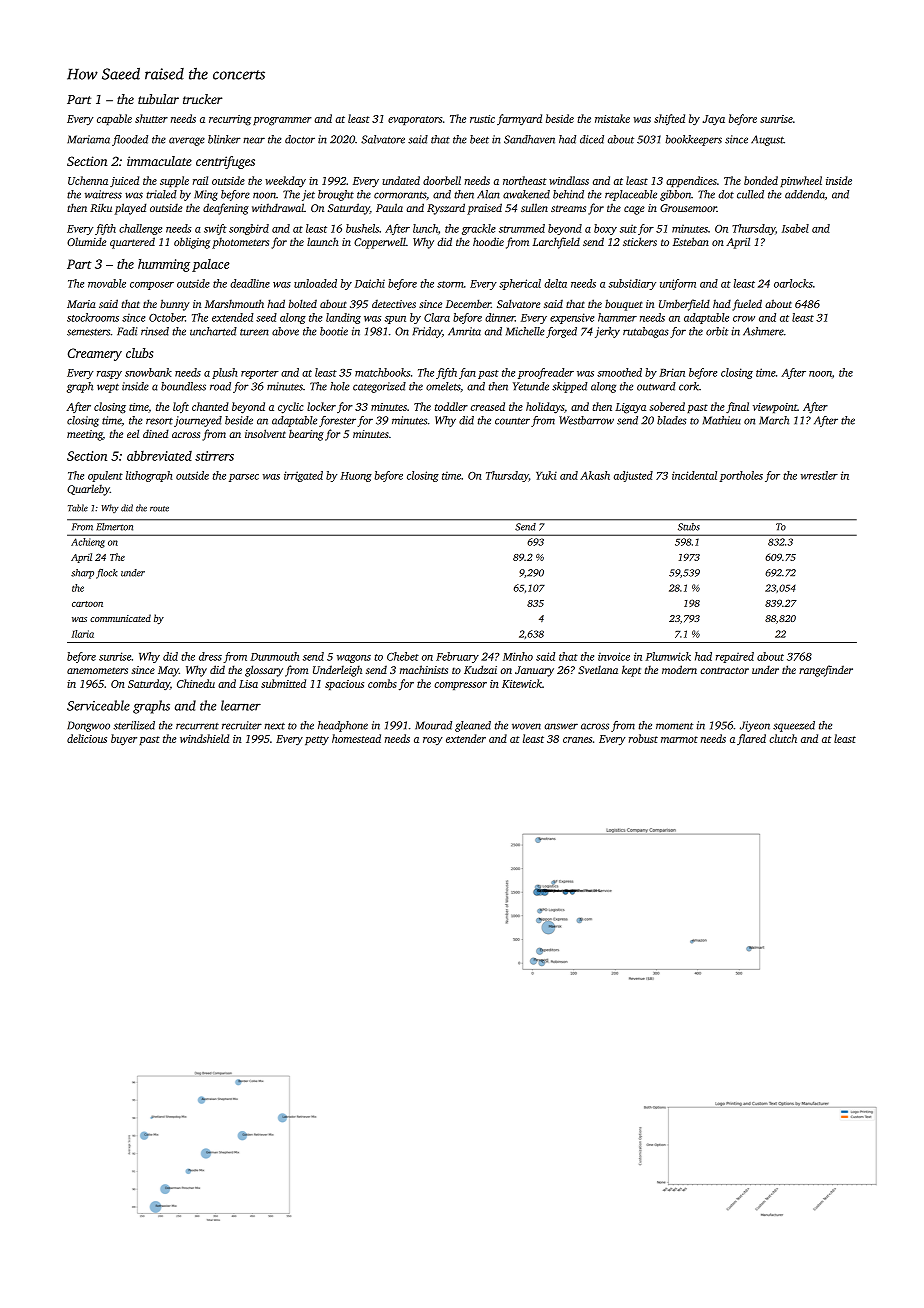 The height and width of the screenshot is (1308, 924). I want to click on bushels, so click(362, 228).
